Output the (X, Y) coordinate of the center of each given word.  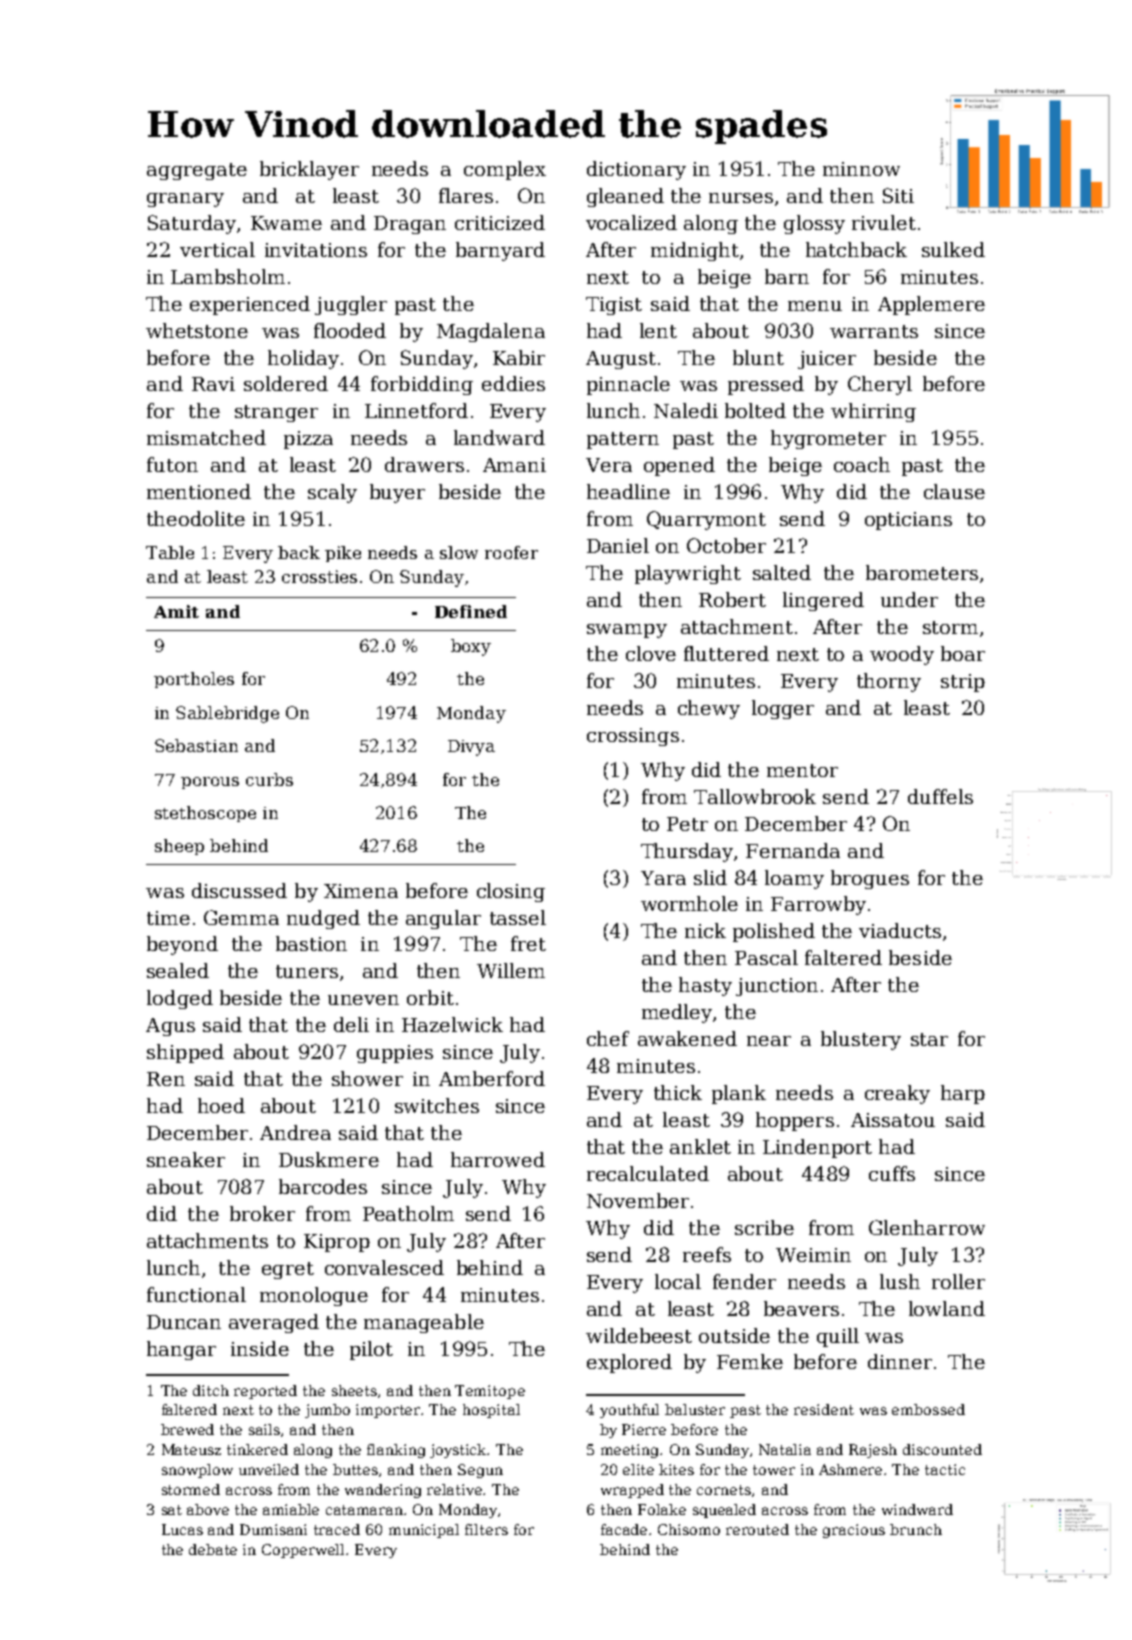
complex (505, 170)
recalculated (648, 1173)
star (929, 1039)
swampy (627, 631)
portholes (194, 680)
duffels (940, 796)
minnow (861, 169)
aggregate (197, 171)
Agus (170, 1027)
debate (213, 1549)
